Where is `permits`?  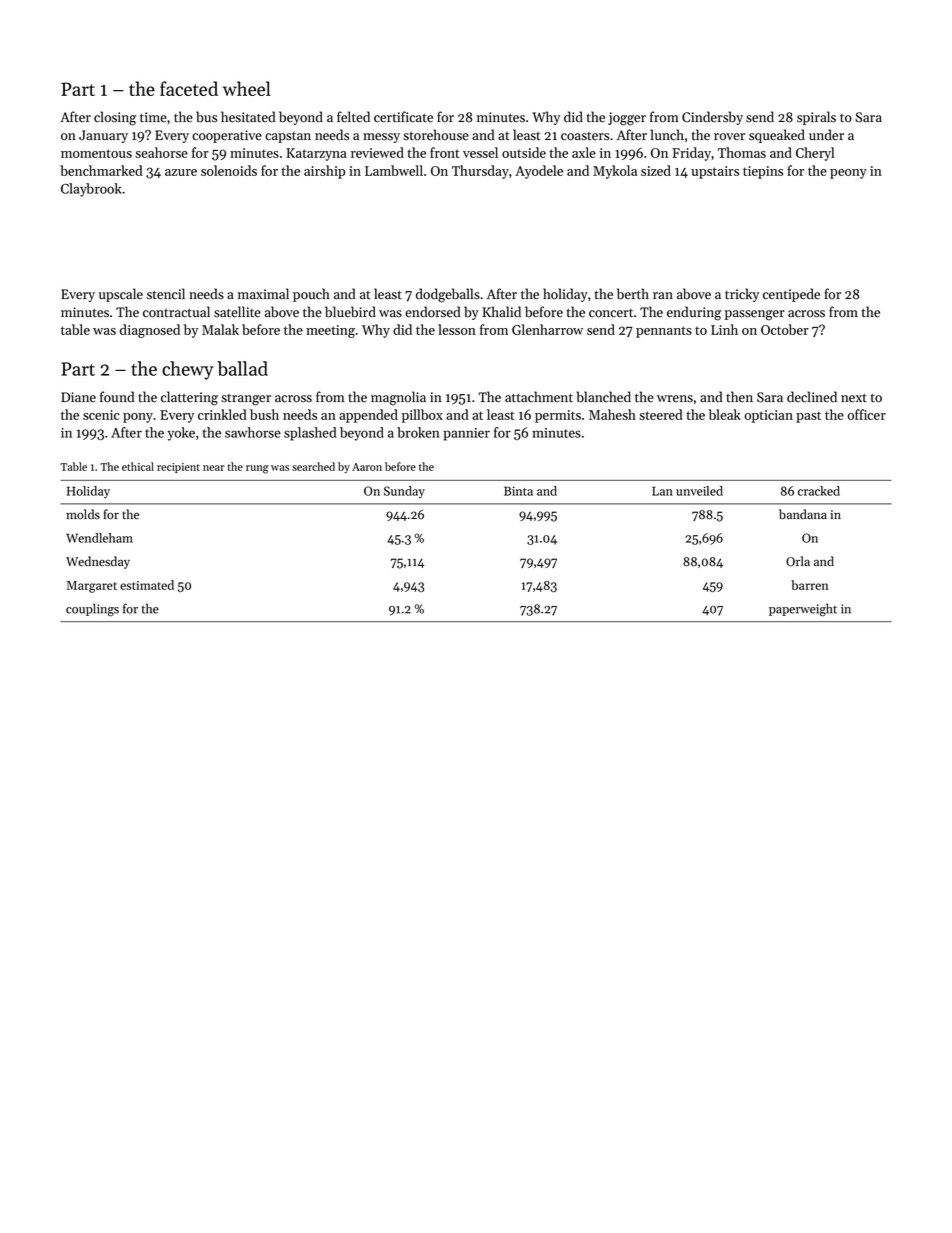 permits is located at coordinates (558, 416).
